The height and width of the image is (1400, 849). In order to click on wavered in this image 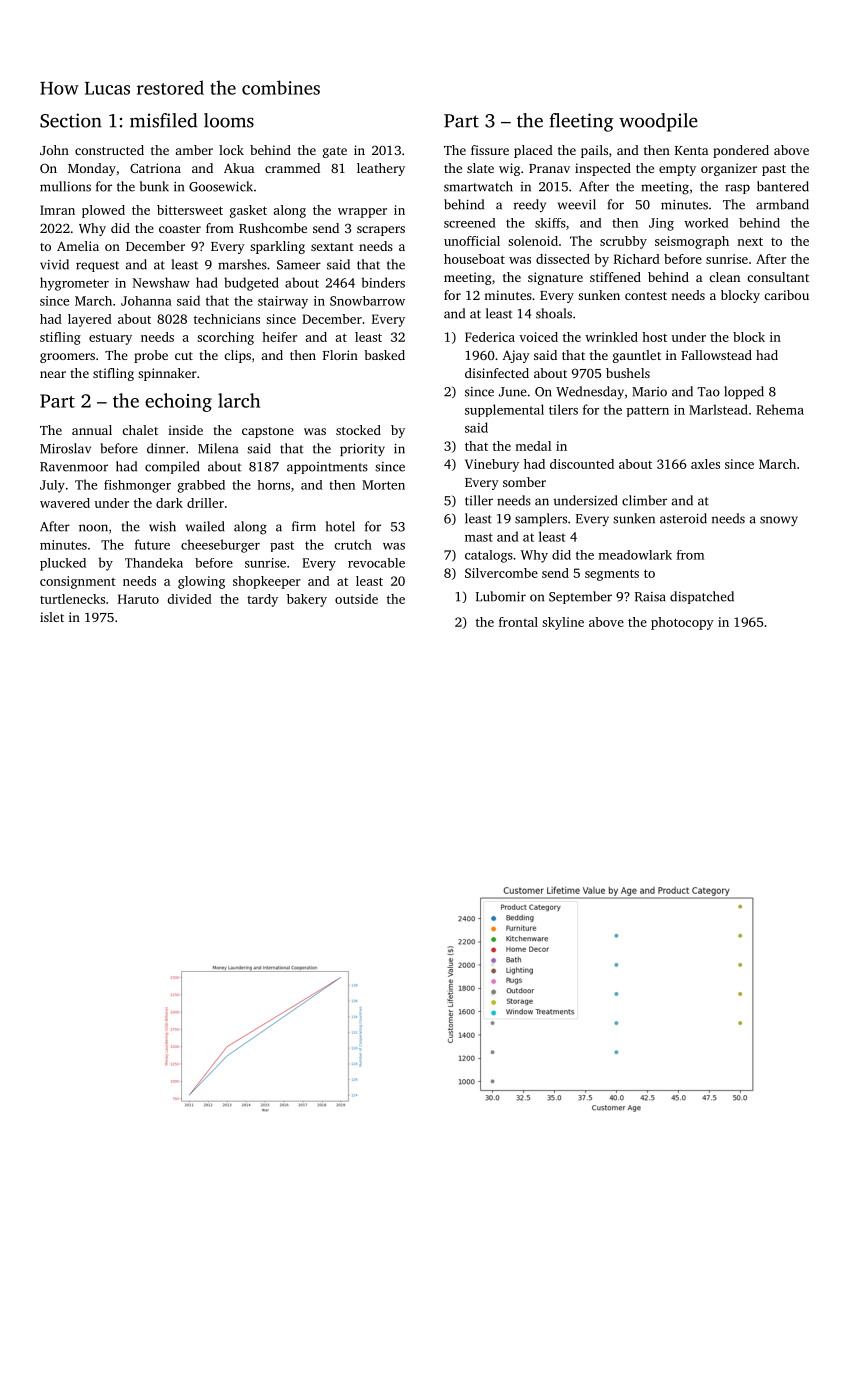, I will do `click(65, 503)`.
